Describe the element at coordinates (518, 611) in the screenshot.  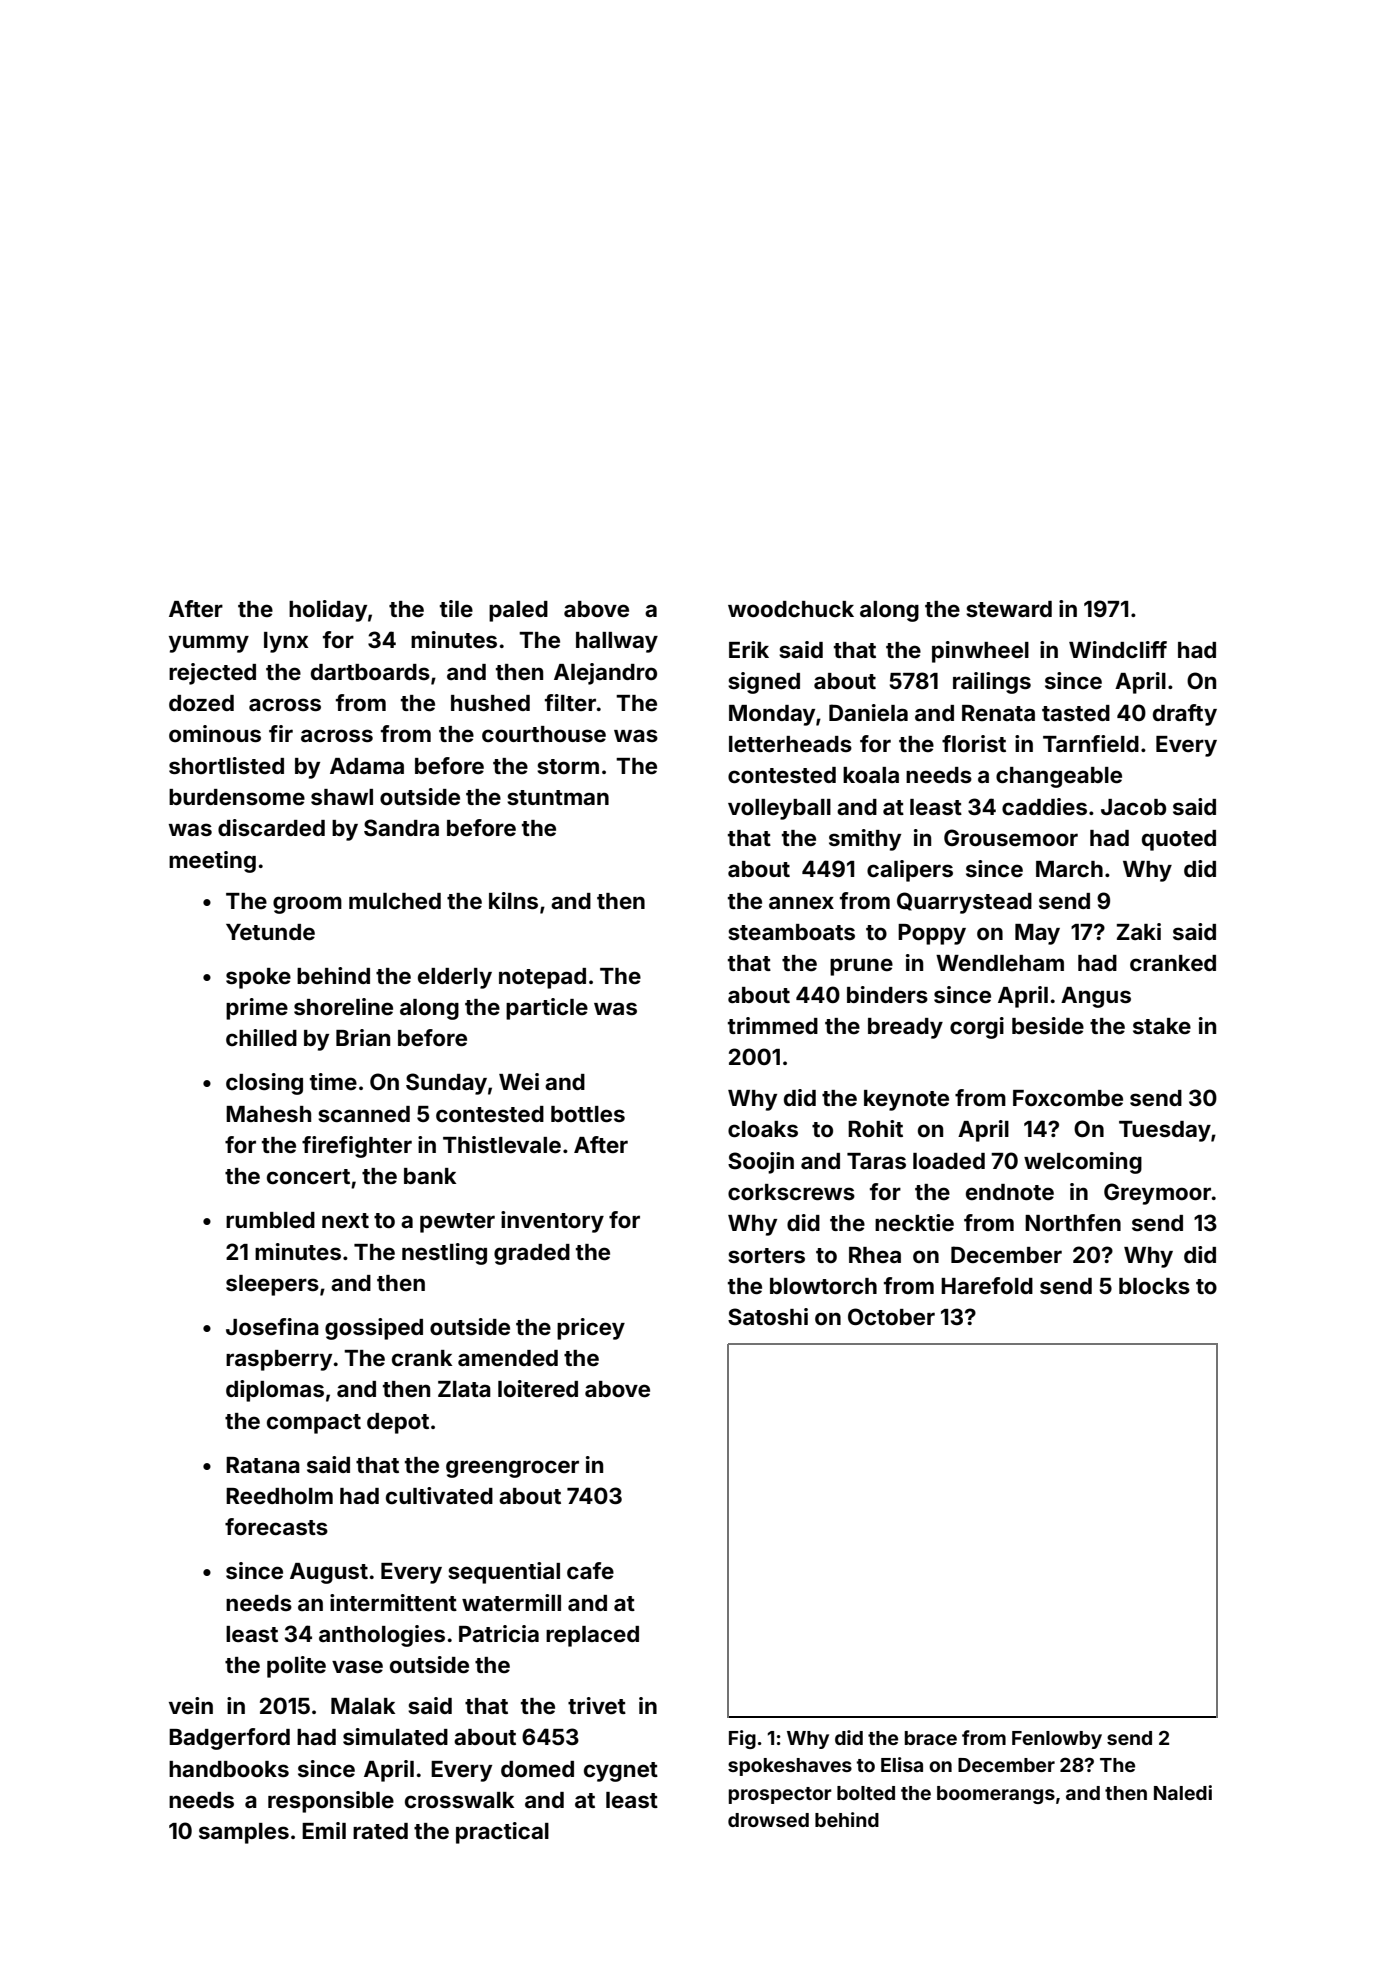
I see `paled` at that location.
